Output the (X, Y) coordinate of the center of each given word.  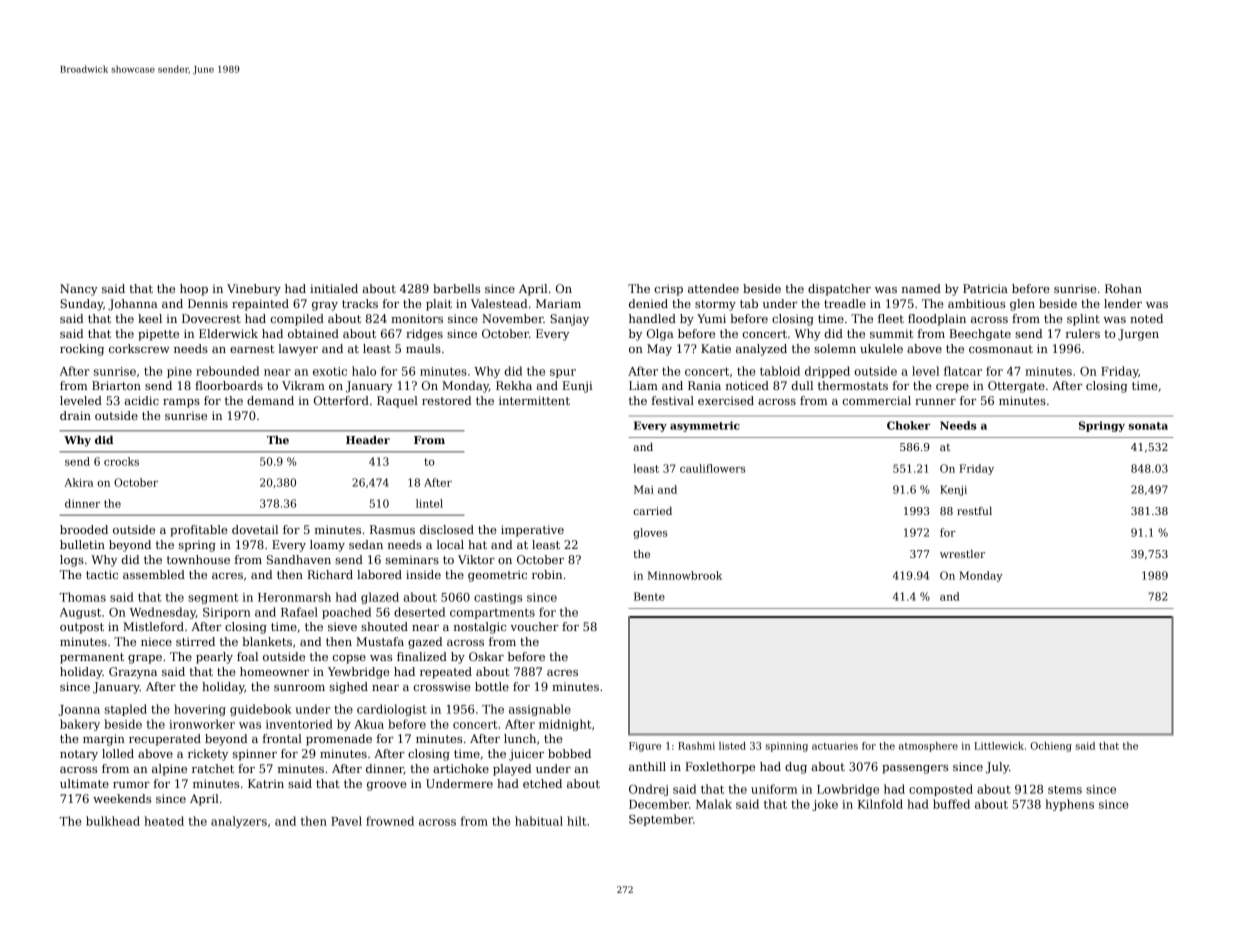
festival (673, 400)
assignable (540, 710)
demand (270, 400)
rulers (1083, 333)
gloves (650, 533)
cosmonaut (1001, 349)
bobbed (569, 753)
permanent (92, 658)
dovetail (255, 529)
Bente (649, 596)
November (513, 318)
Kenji (953, 490)
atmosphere (928, 747)
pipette (158, 335)
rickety (208, 755)
